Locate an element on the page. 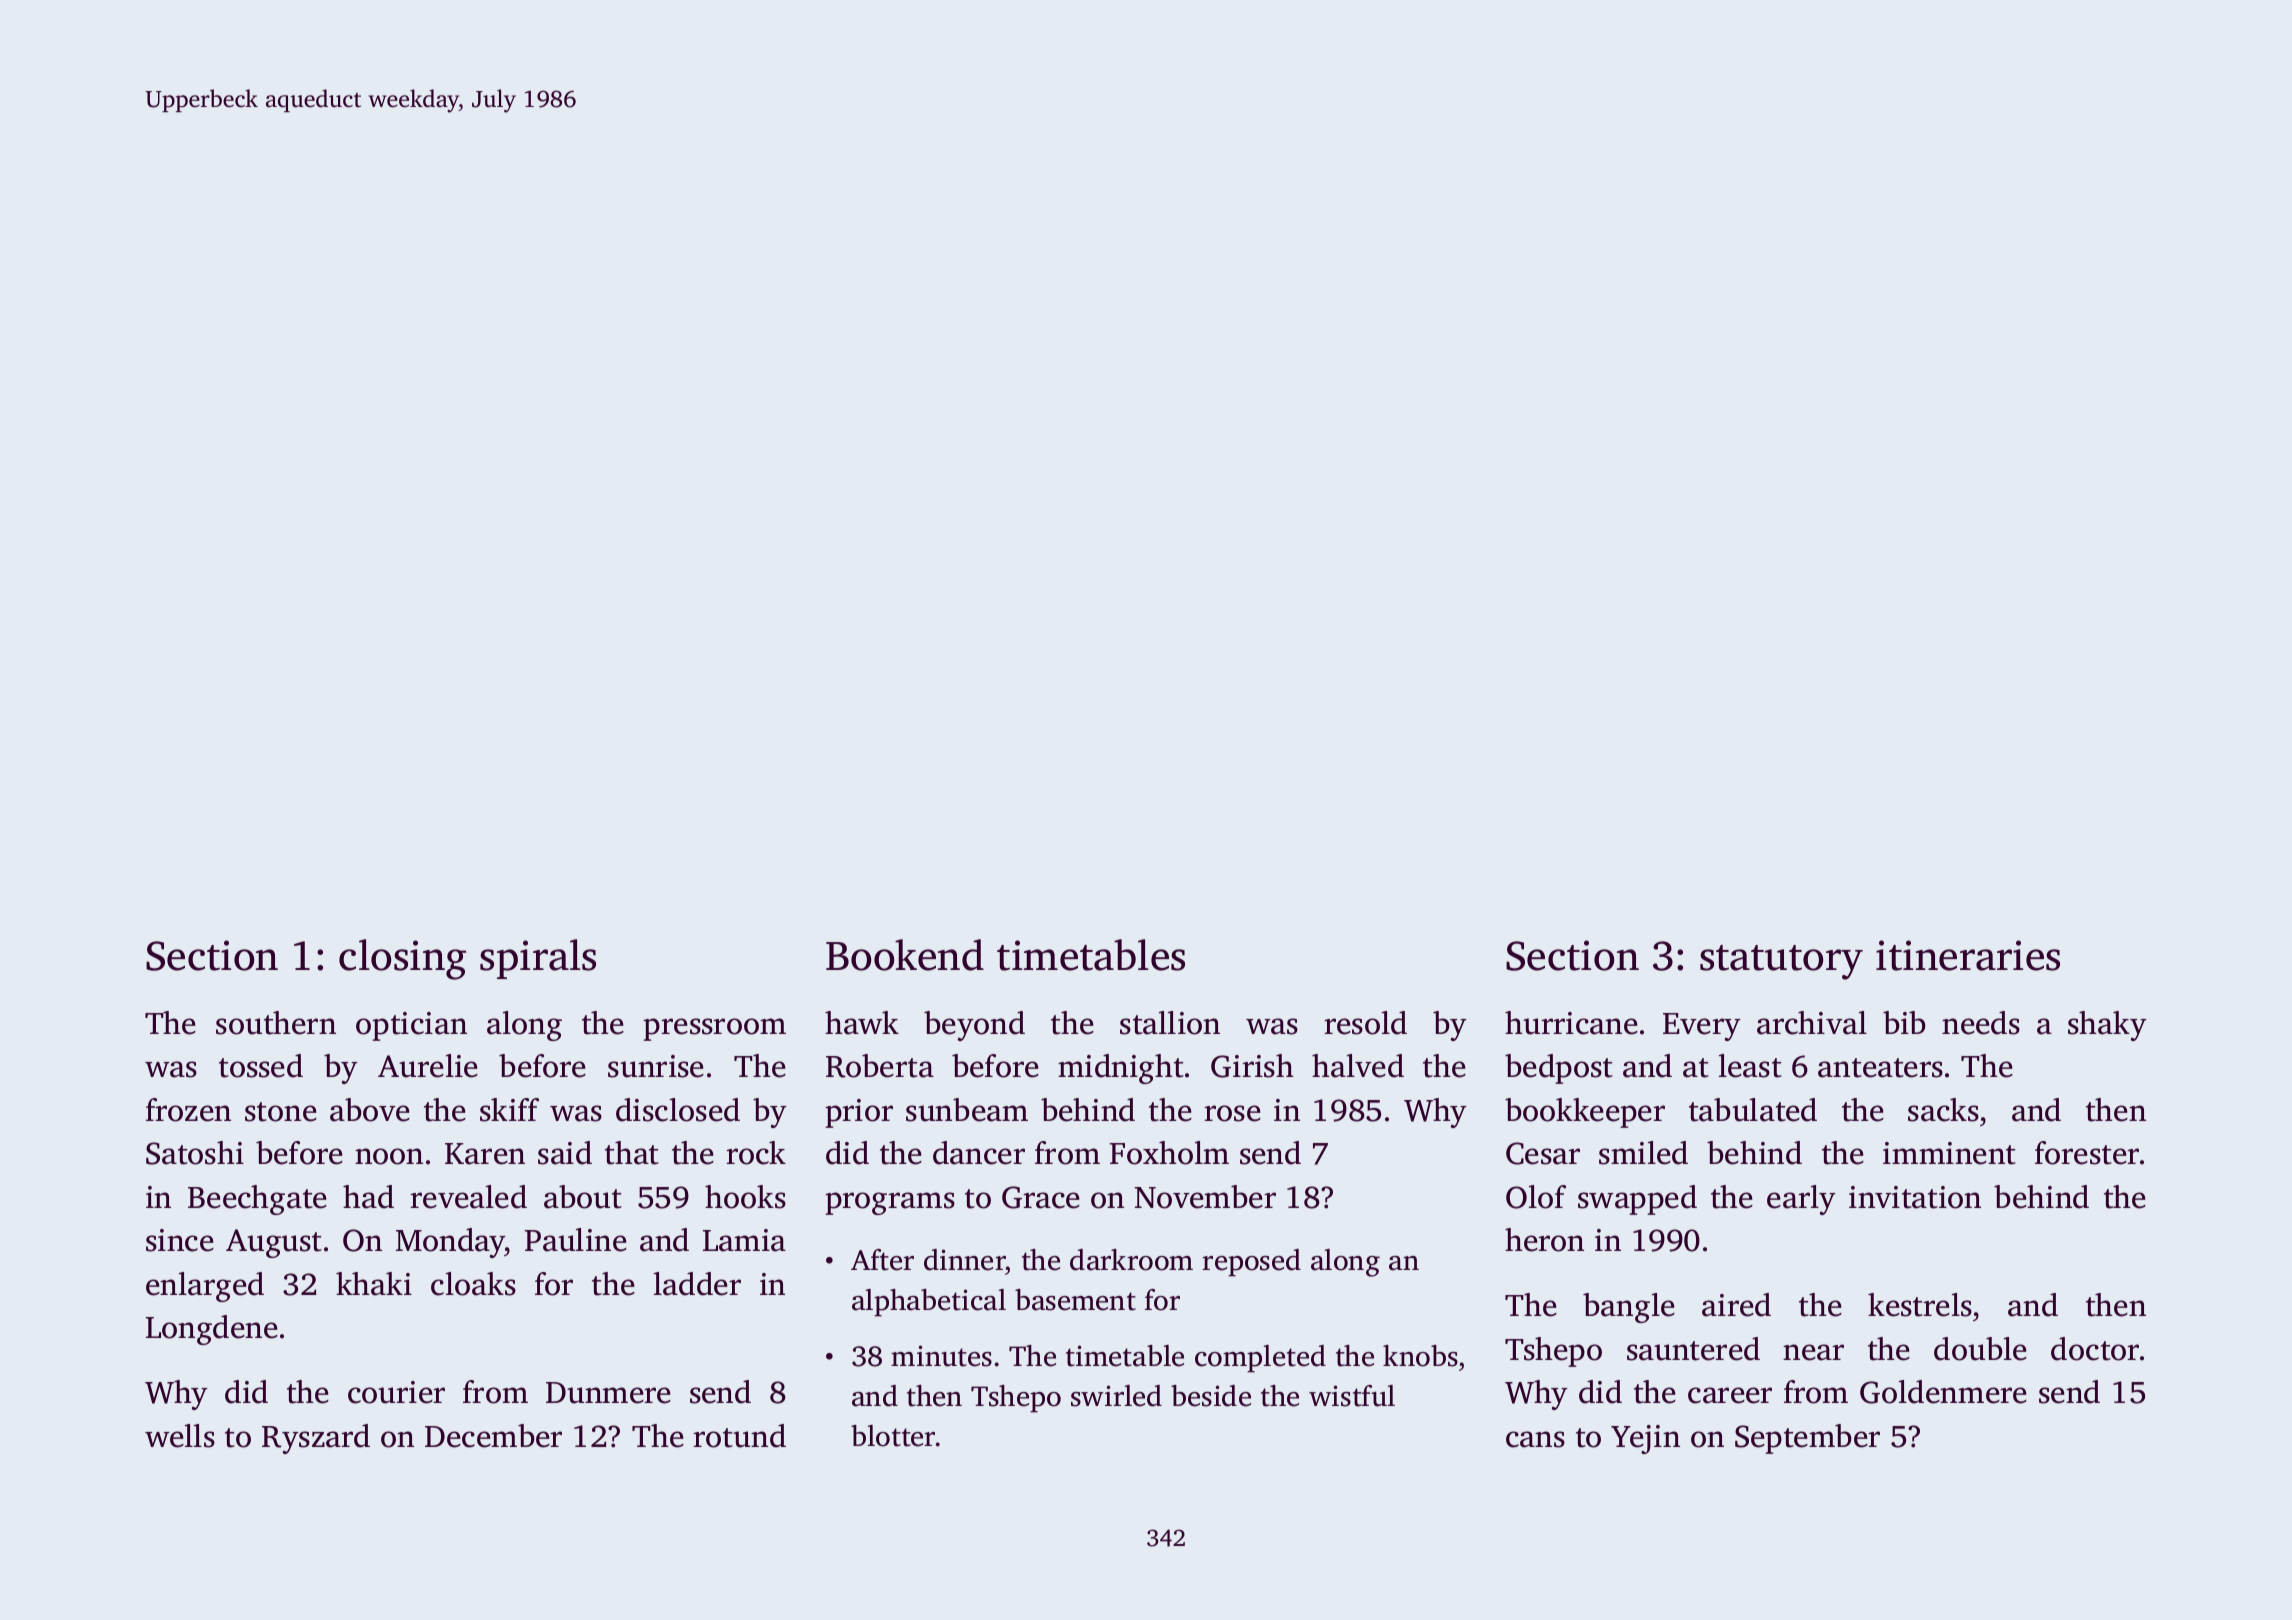  invitation is located at coordinates (1915, 1197).
